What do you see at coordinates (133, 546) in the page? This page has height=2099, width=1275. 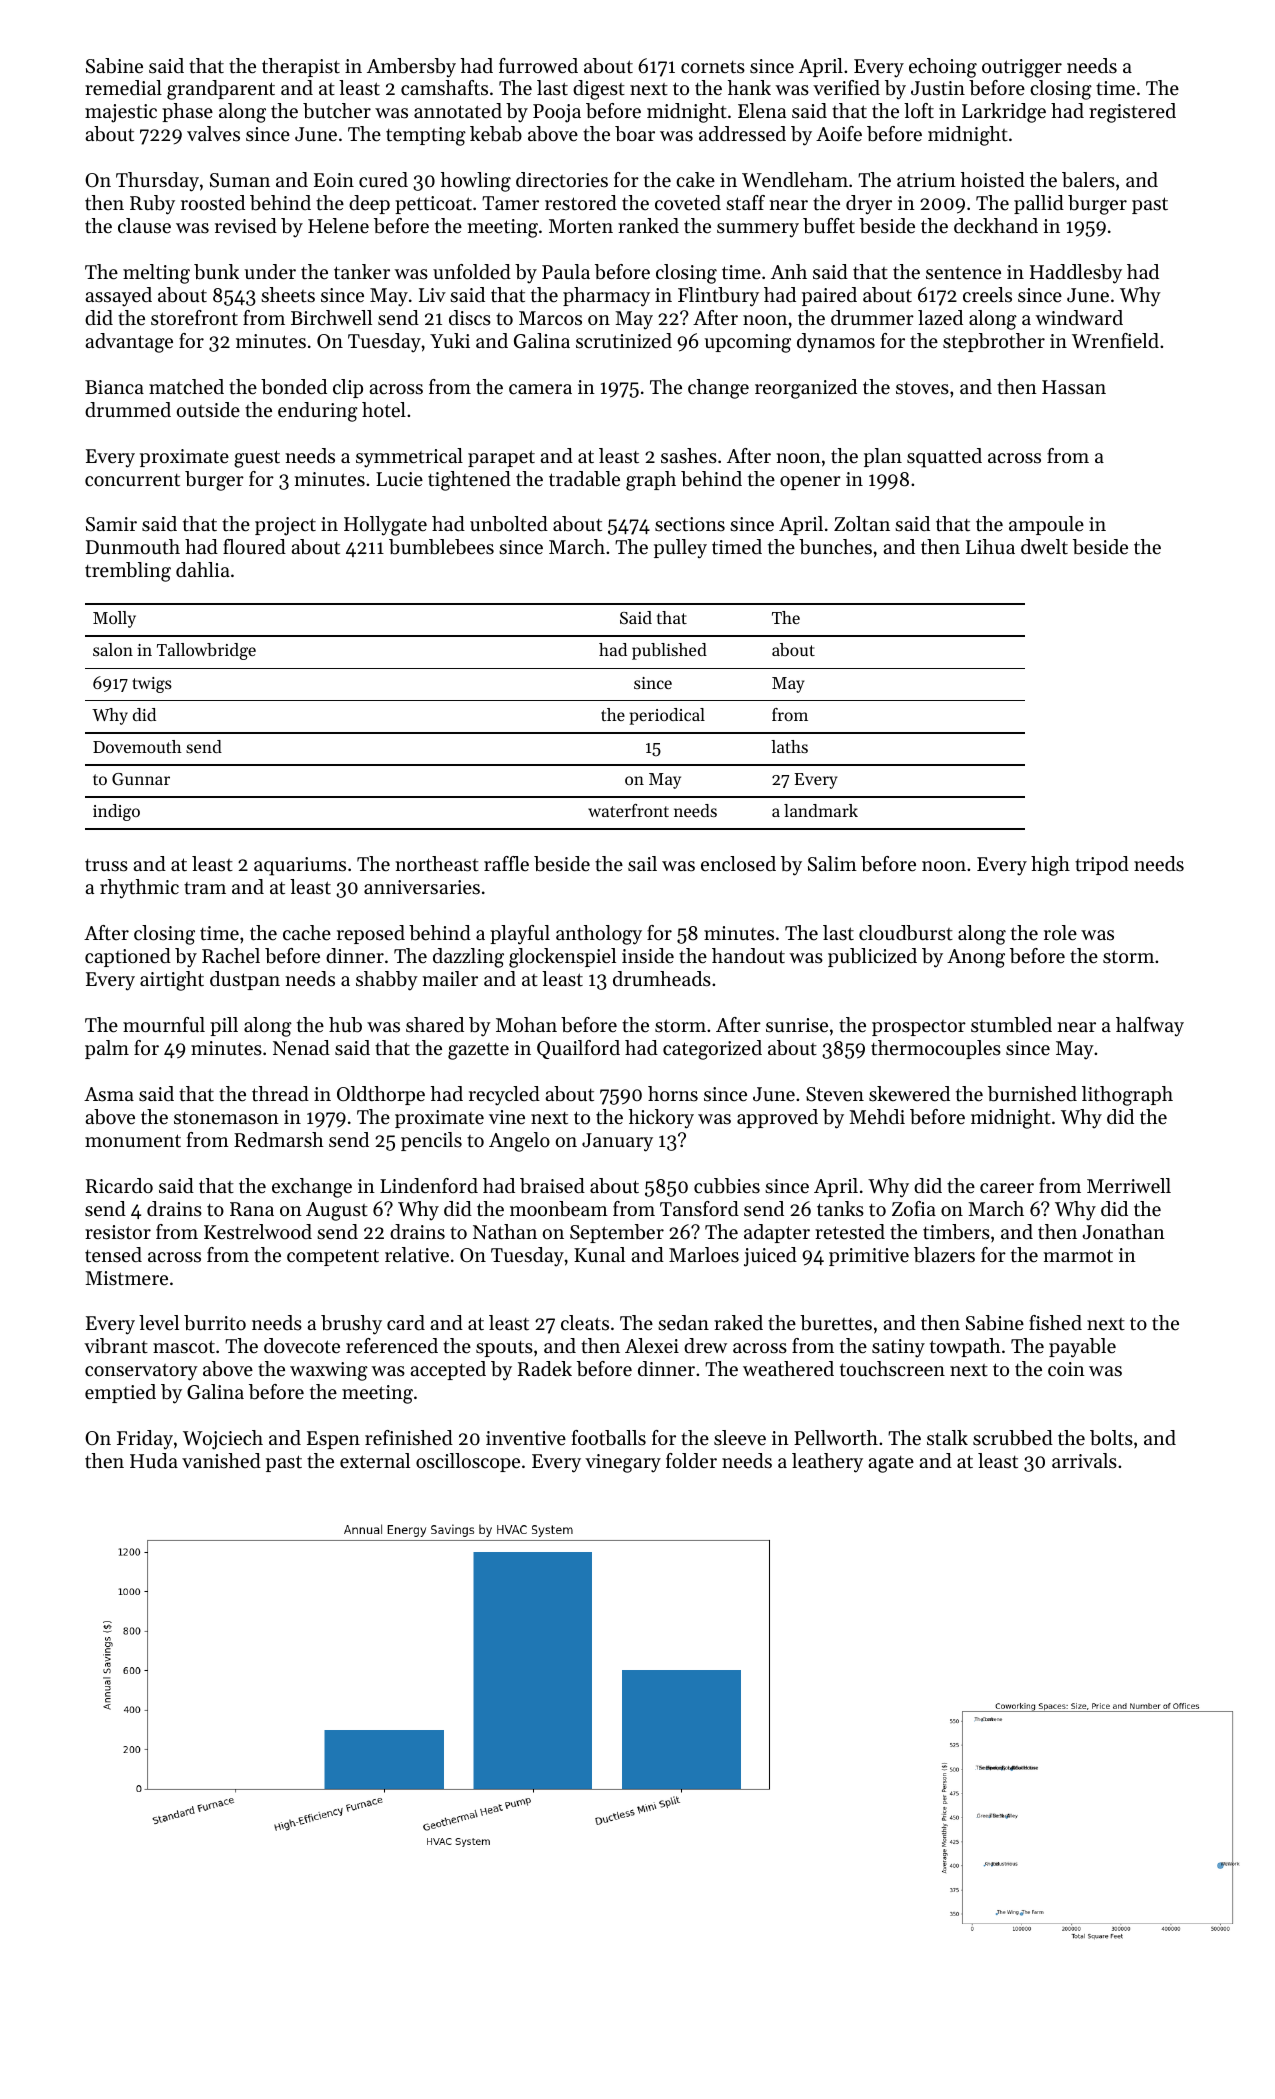 I see `Dunmouth` at bounding box center [133, 546].
